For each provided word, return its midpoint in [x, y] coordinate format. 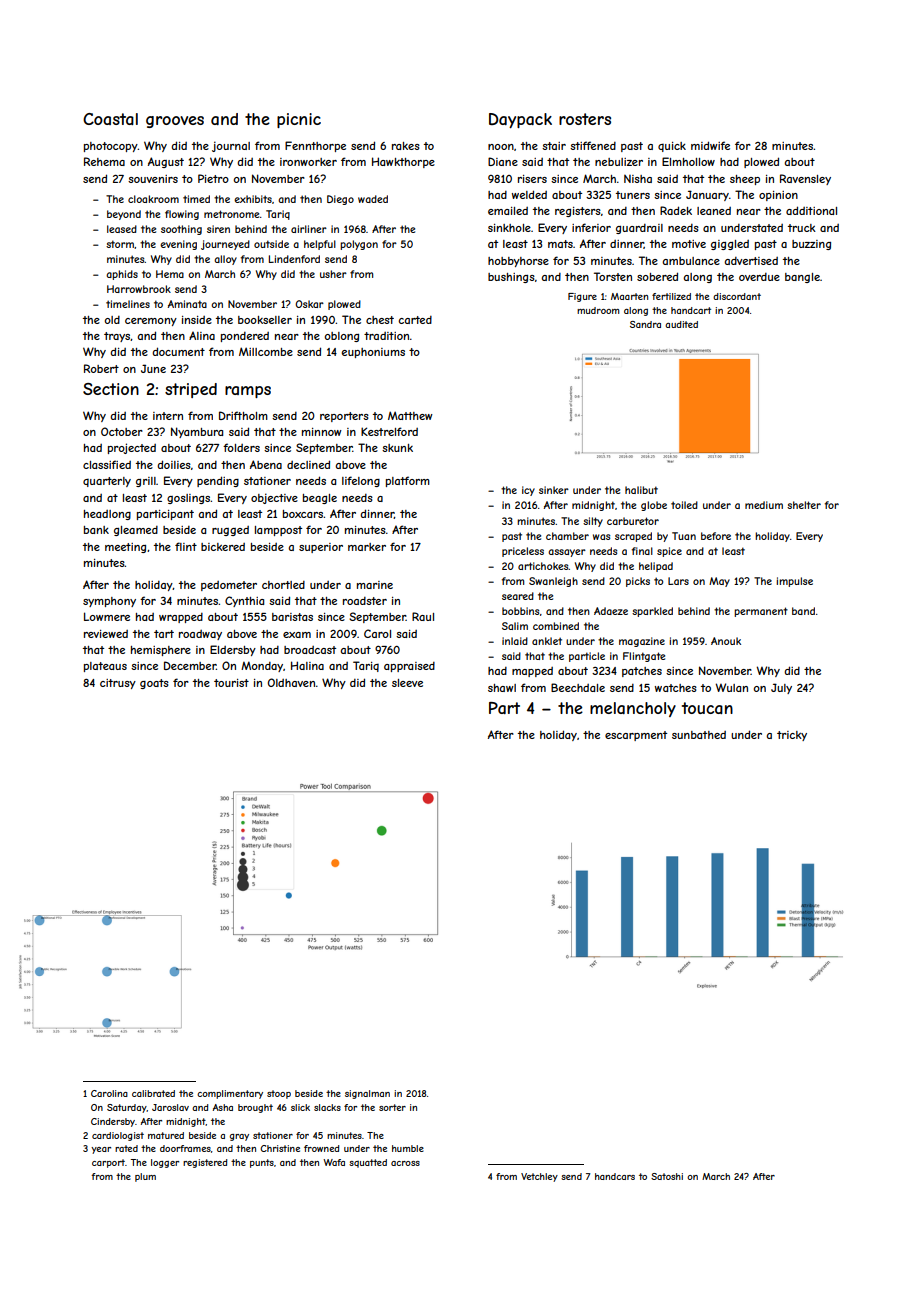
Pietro [213, 178]
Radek [676, 210]
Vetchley [539, 1177]
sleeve [407, 683]
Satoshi [667, 1176]
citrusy [118, 684]
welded [529, 194]
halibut [641, 490]
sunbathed [699, 735]
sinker [554, 490]
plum [145, 1177]
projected [132, 448]
